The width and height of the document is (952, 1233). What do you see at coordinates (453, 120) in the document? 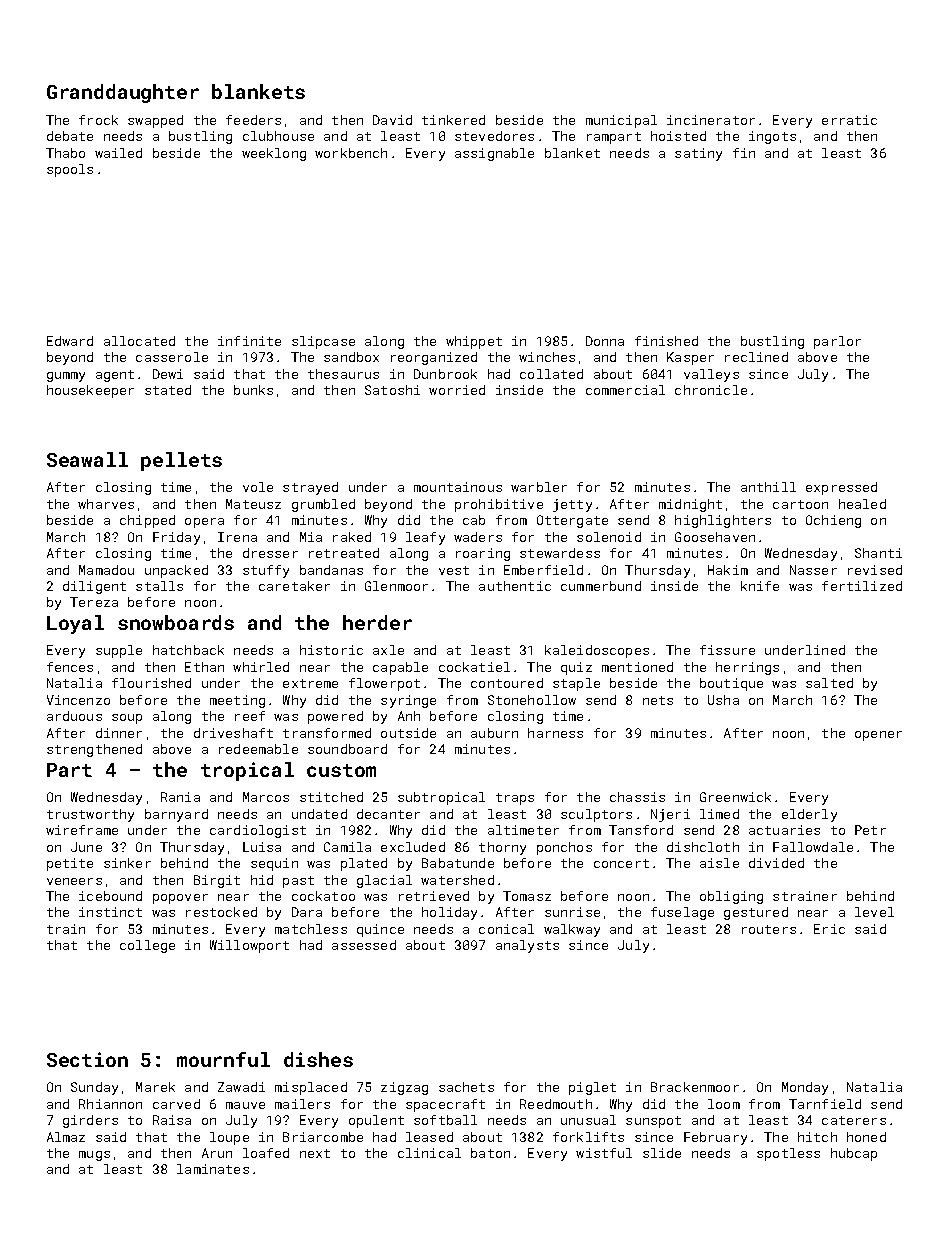
I see `tinkered` at bounding box center [453, 120].
